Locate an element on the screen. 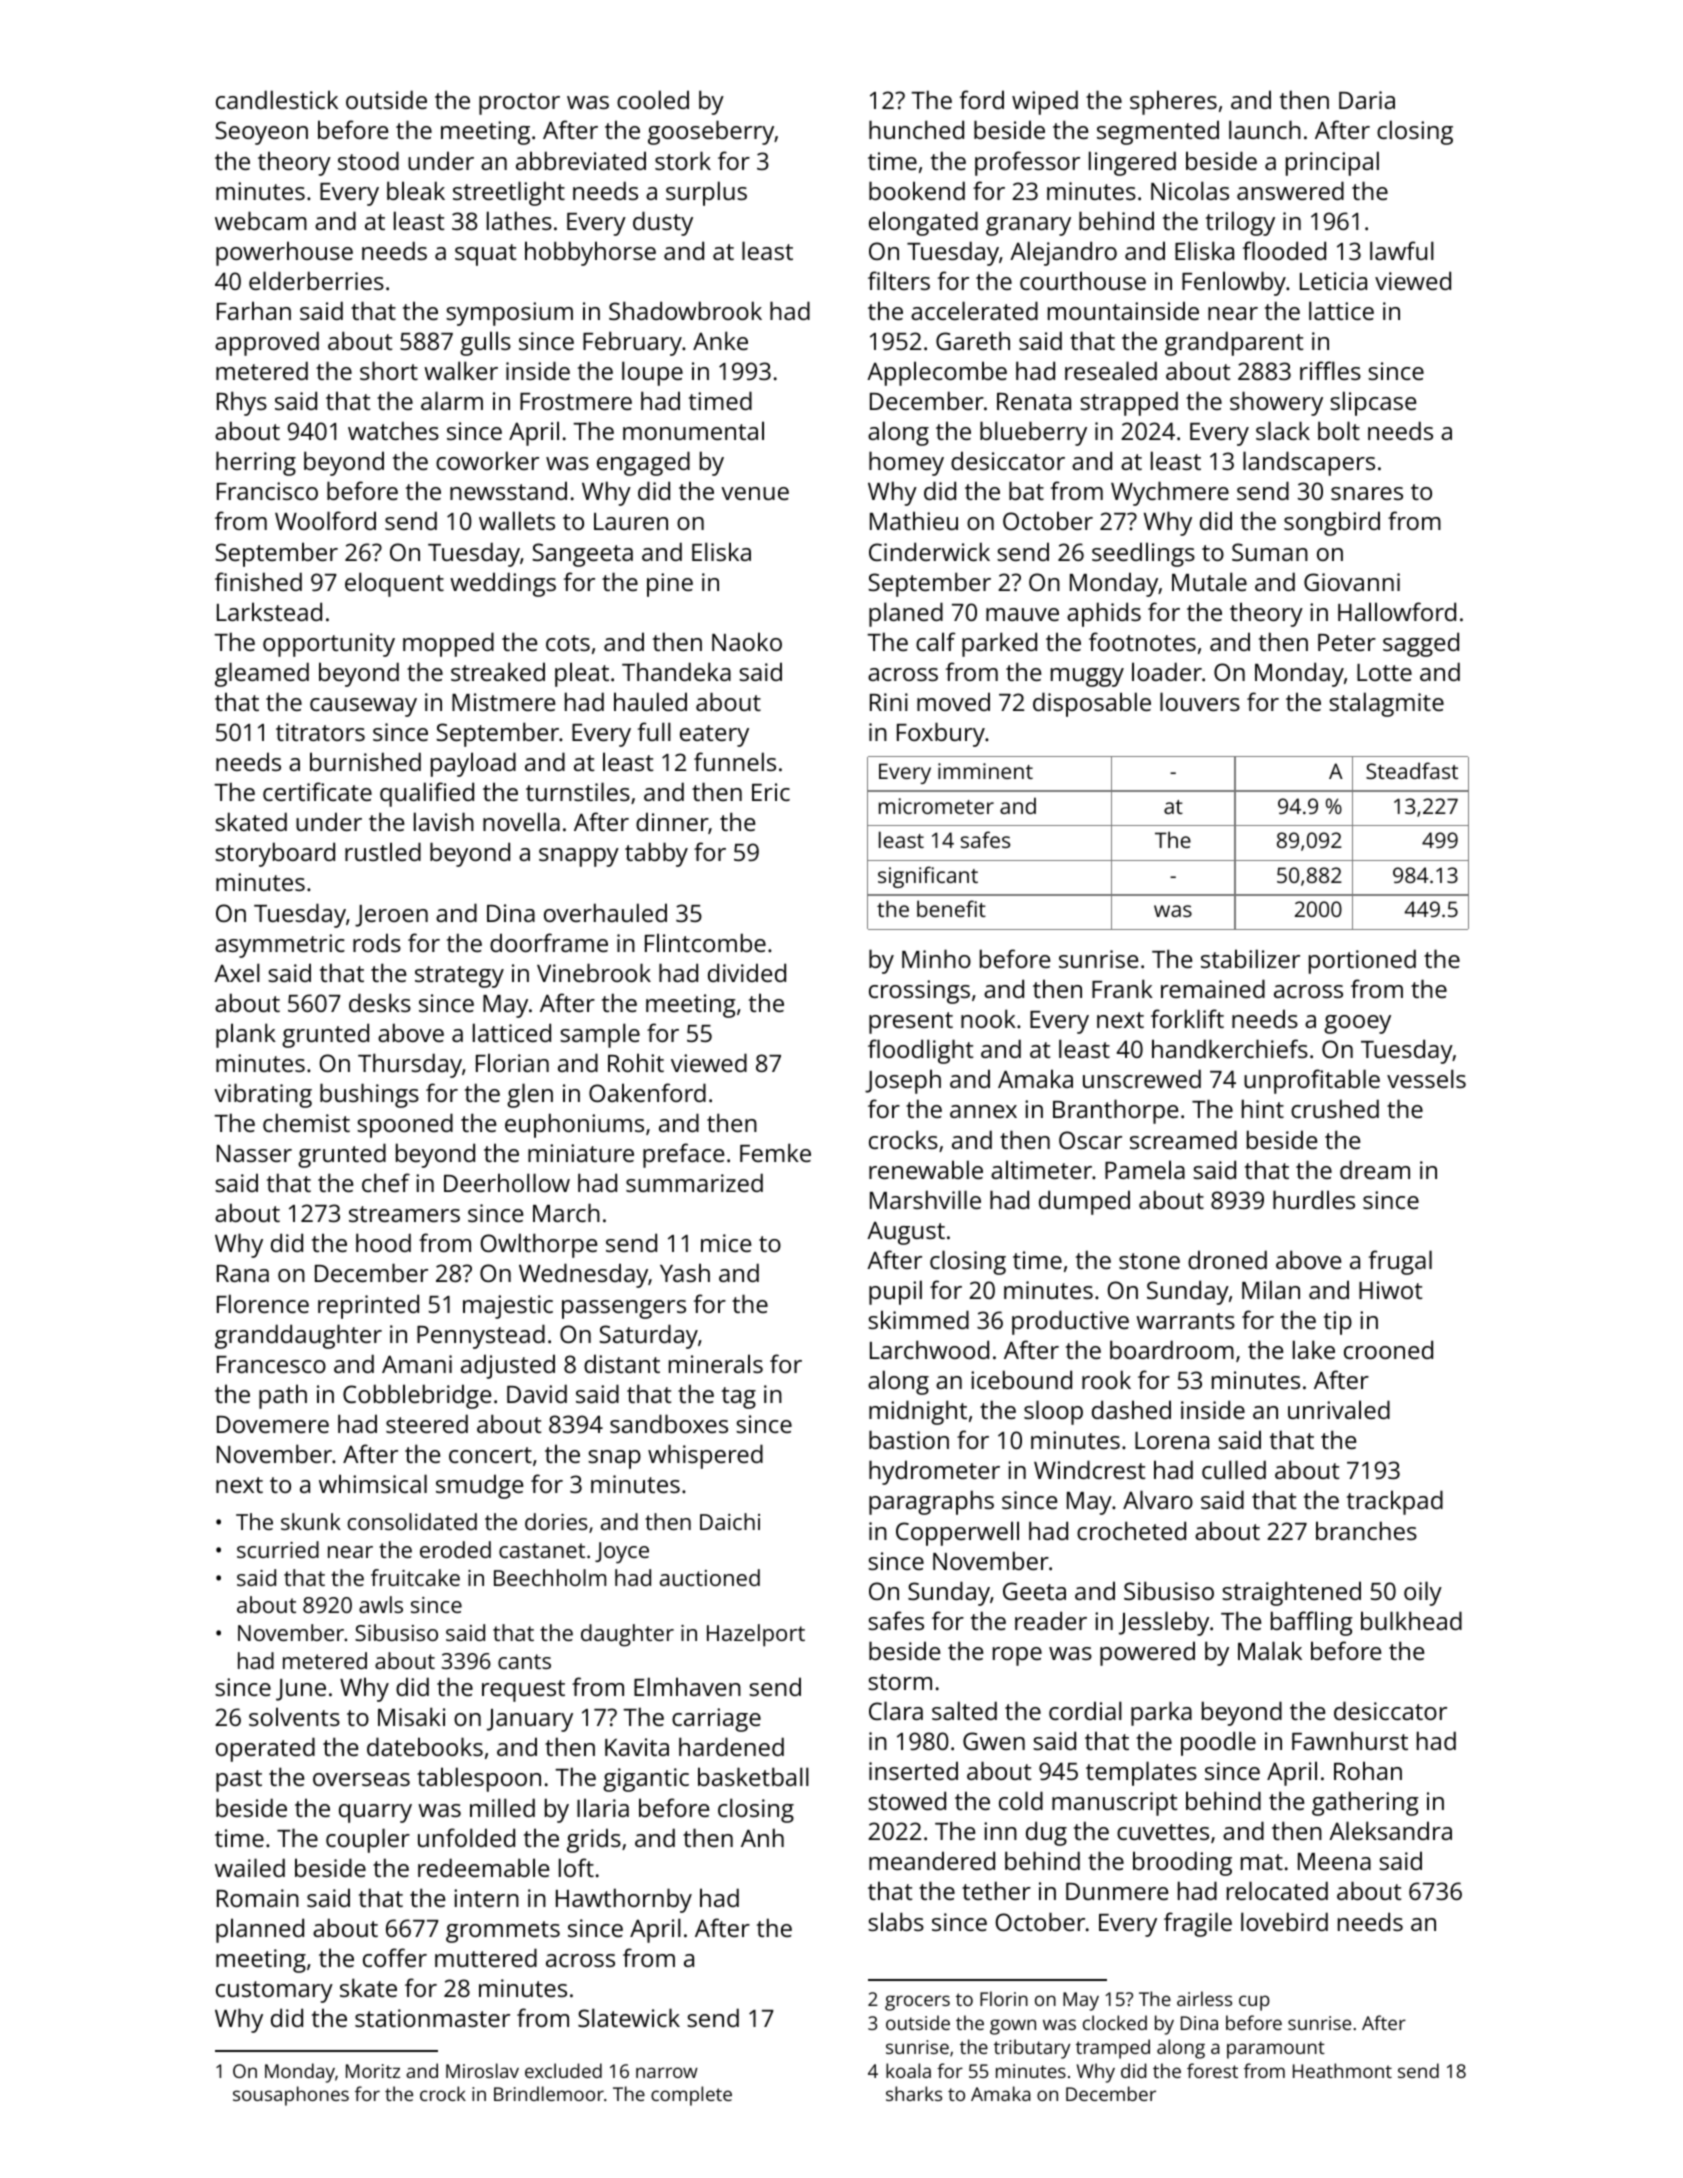  wiped is located at coordinates (1045, 102).
